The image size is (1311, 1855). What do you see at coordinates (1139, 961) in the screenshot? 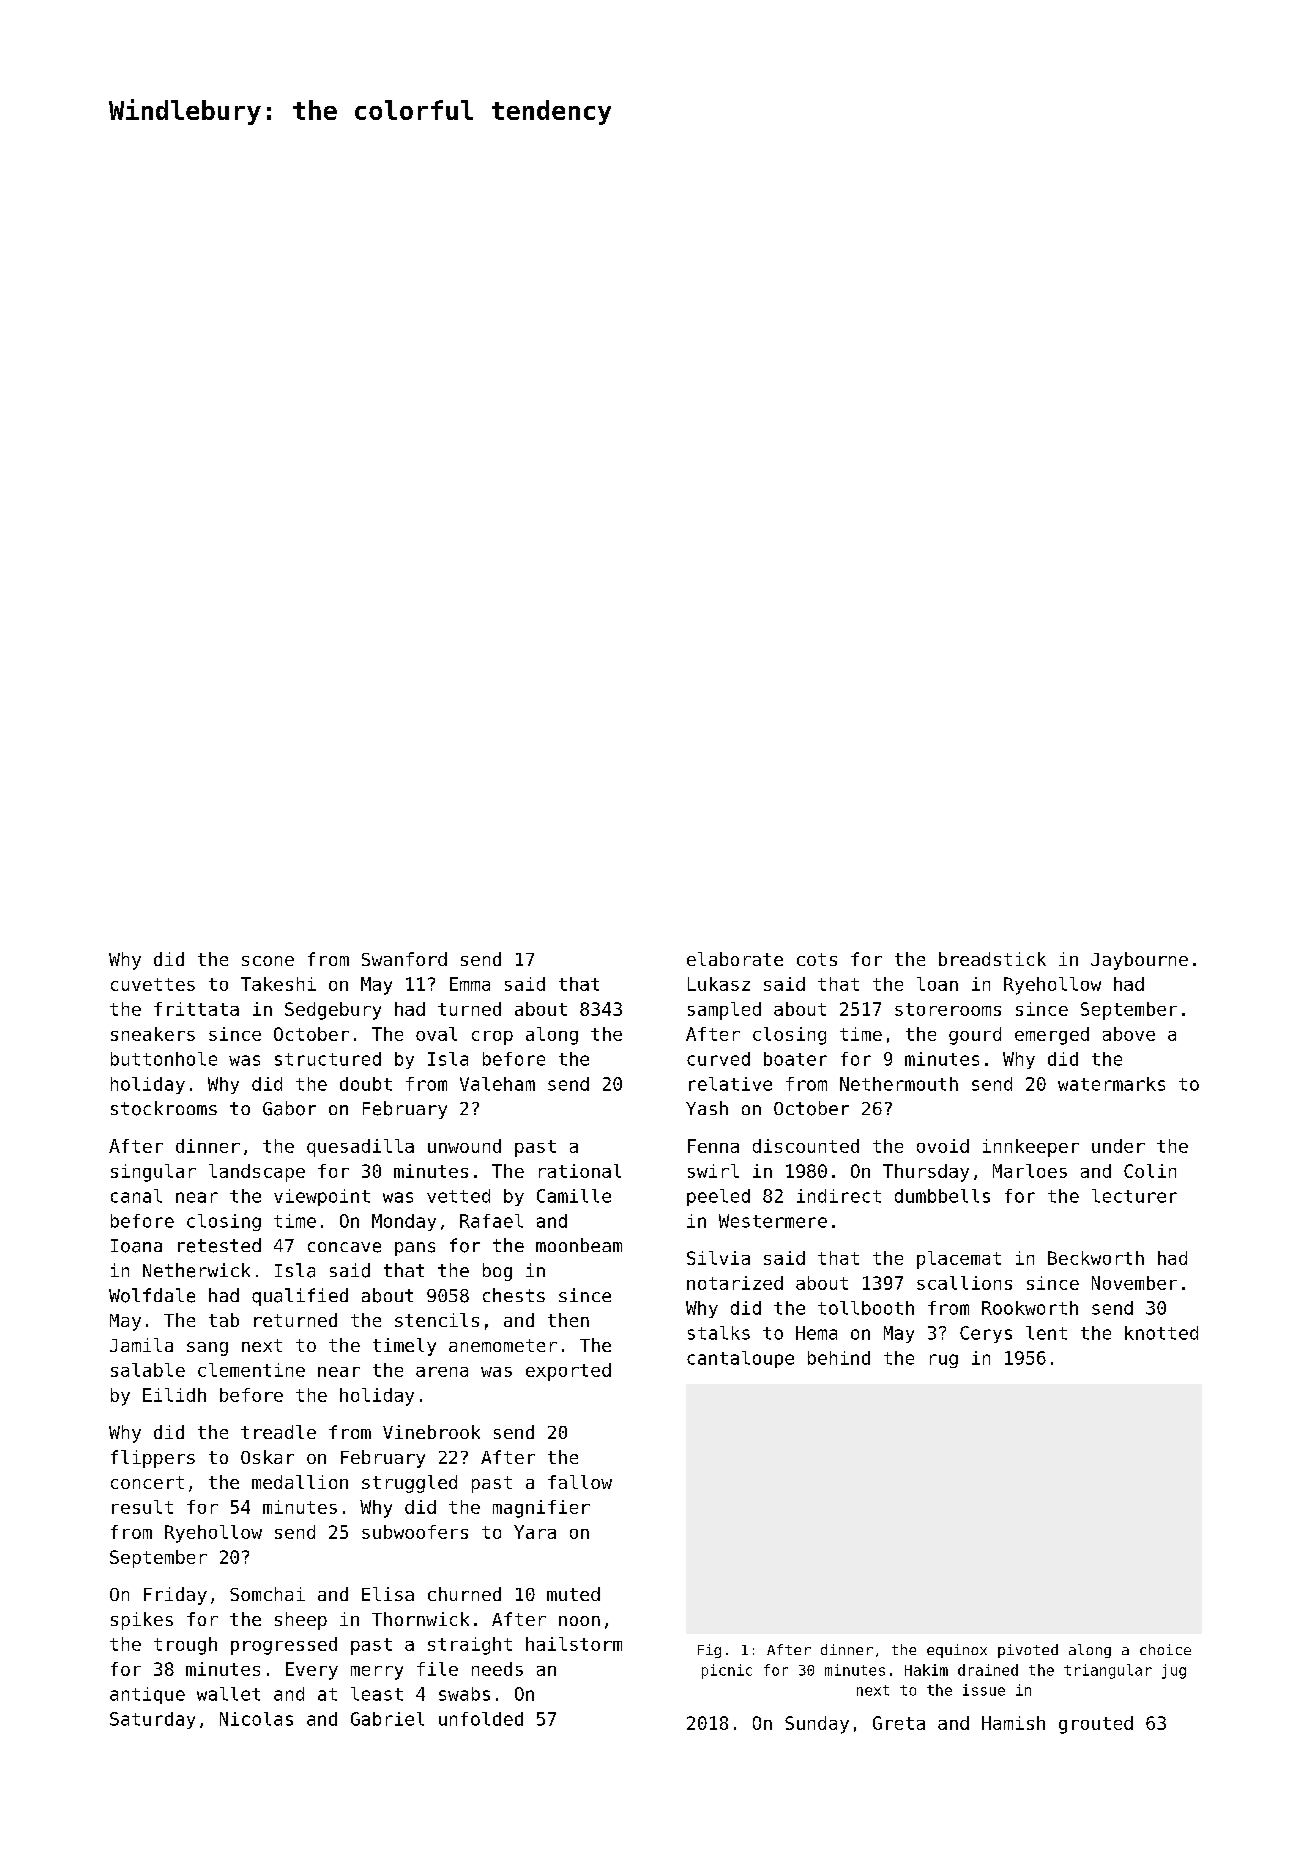
I see `Jaybourne` at bounding box center [1139, 961].
